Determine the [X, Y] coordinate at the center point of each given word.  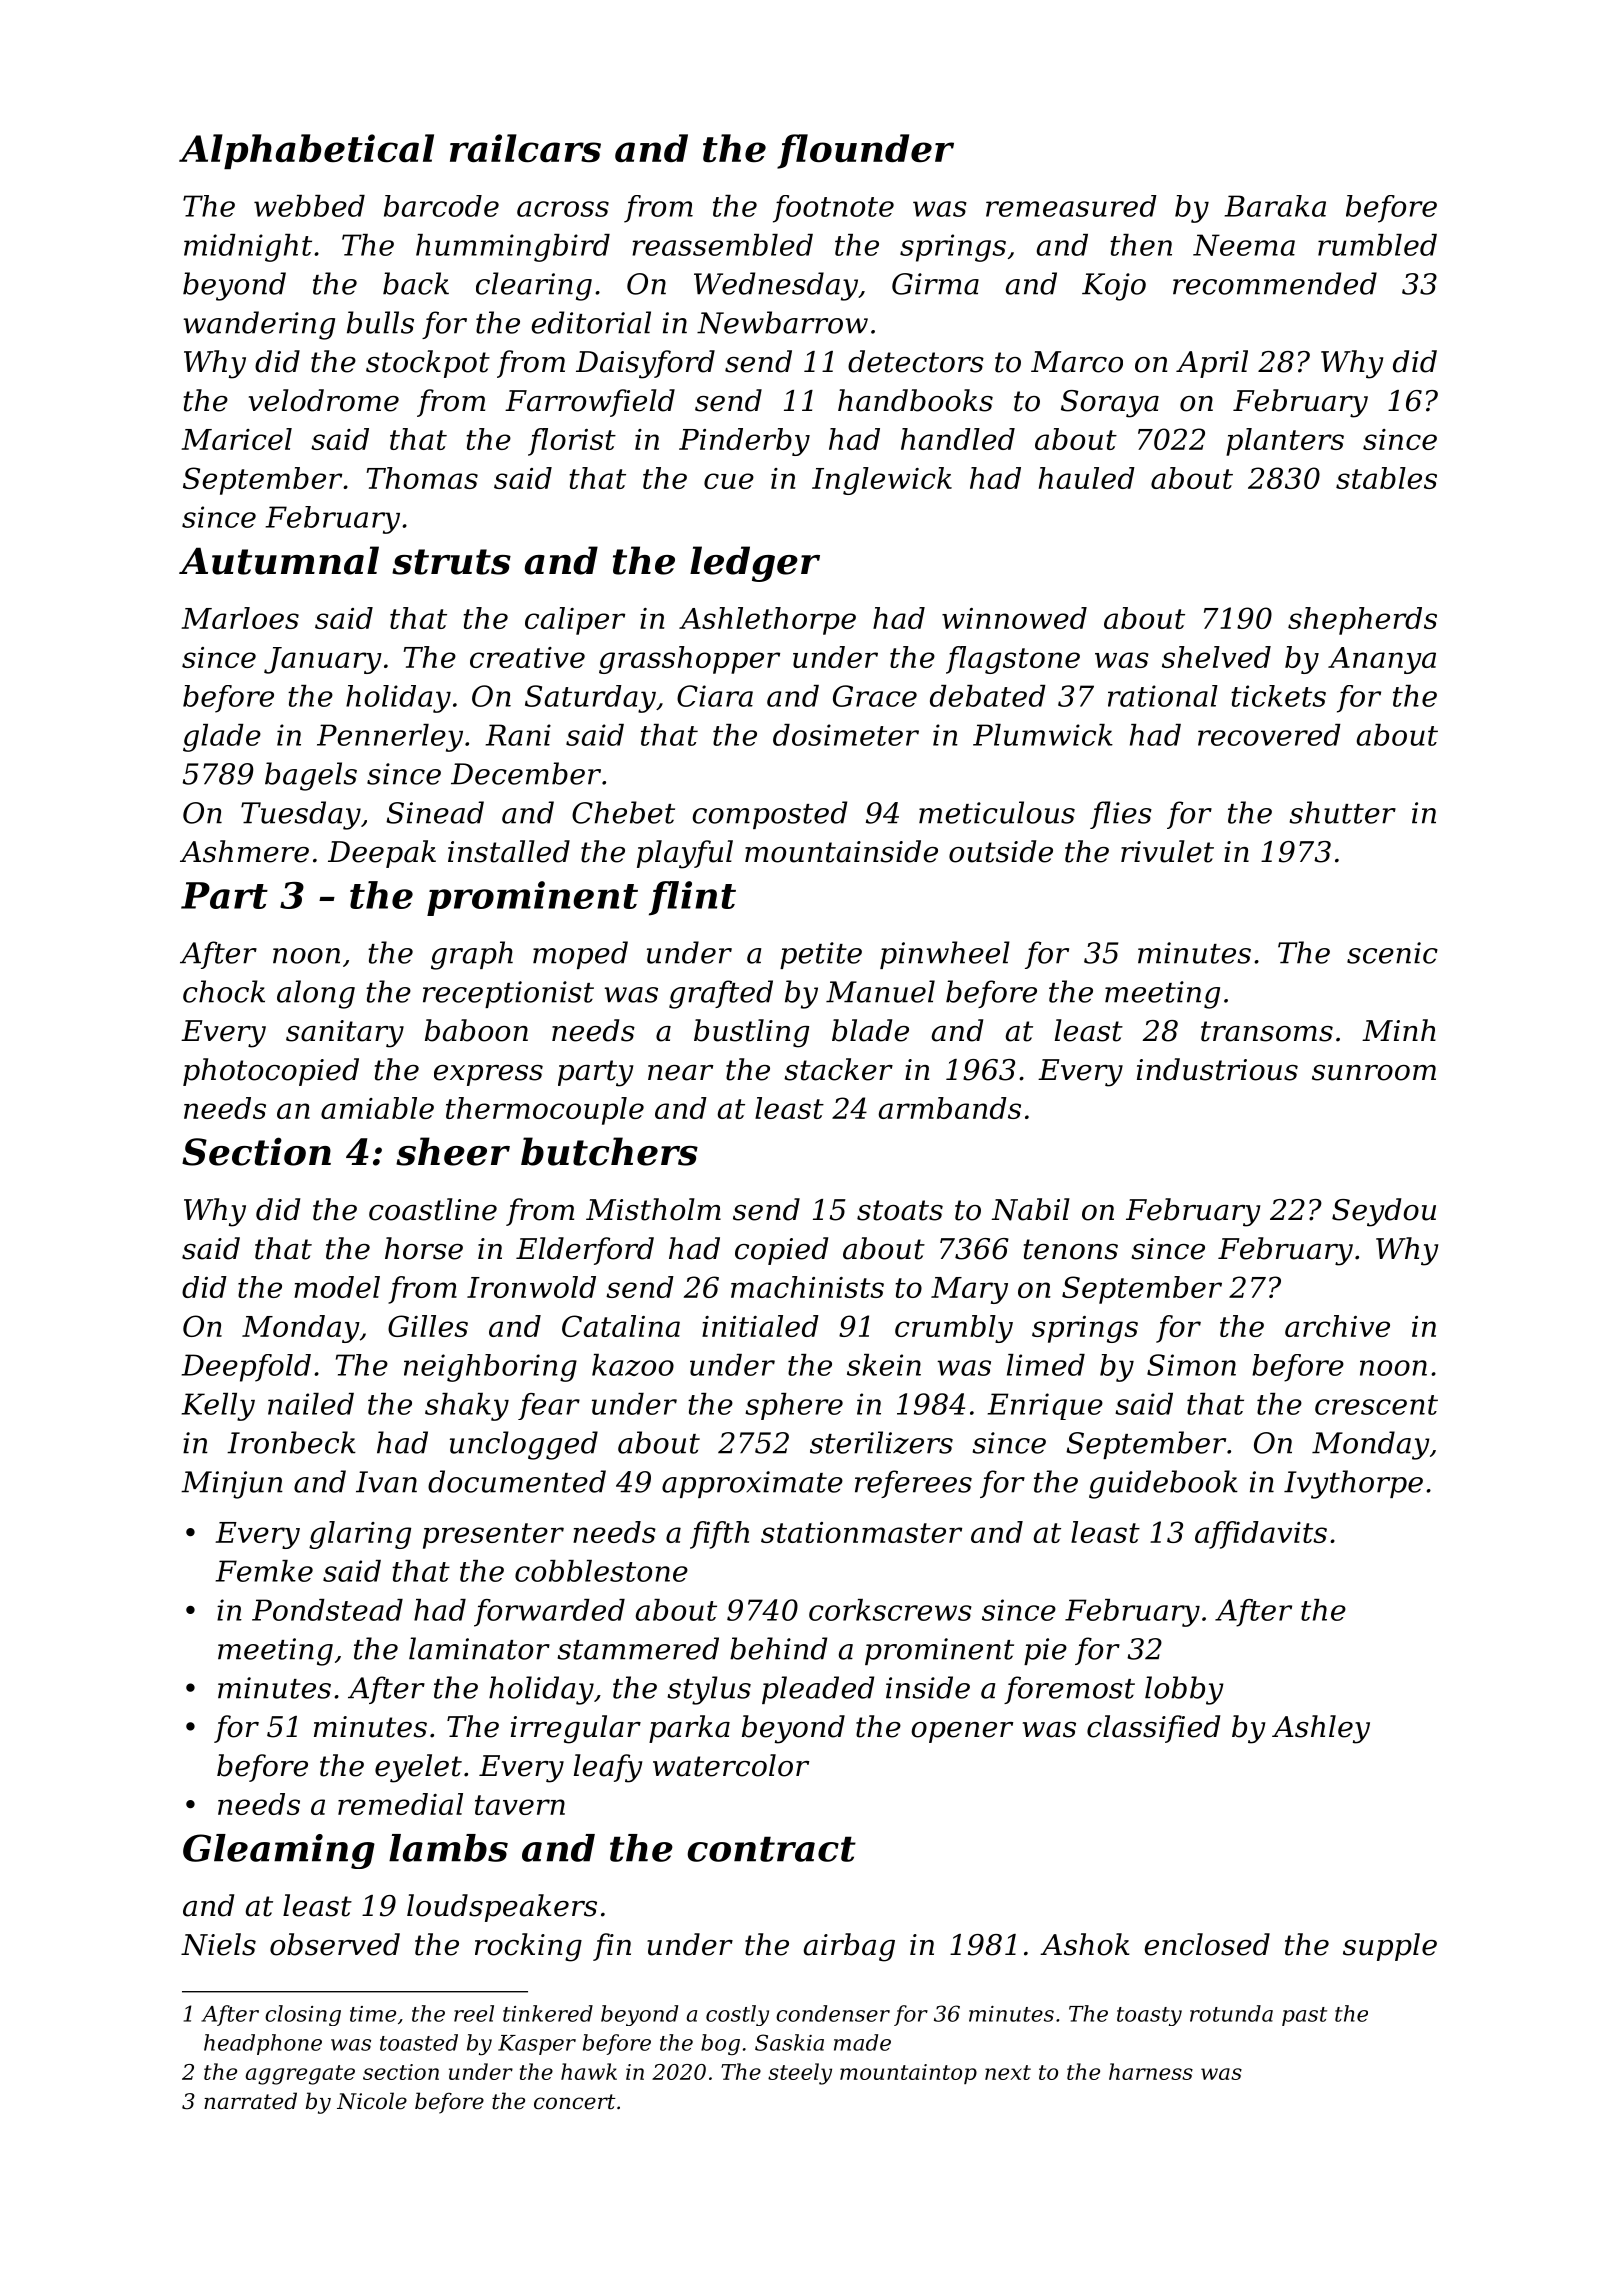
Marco [1077, 362]
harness [1151, 2071]
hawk [589, 2071]
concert [575, 2102]
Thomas [422, 478]
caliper [575, 621]
